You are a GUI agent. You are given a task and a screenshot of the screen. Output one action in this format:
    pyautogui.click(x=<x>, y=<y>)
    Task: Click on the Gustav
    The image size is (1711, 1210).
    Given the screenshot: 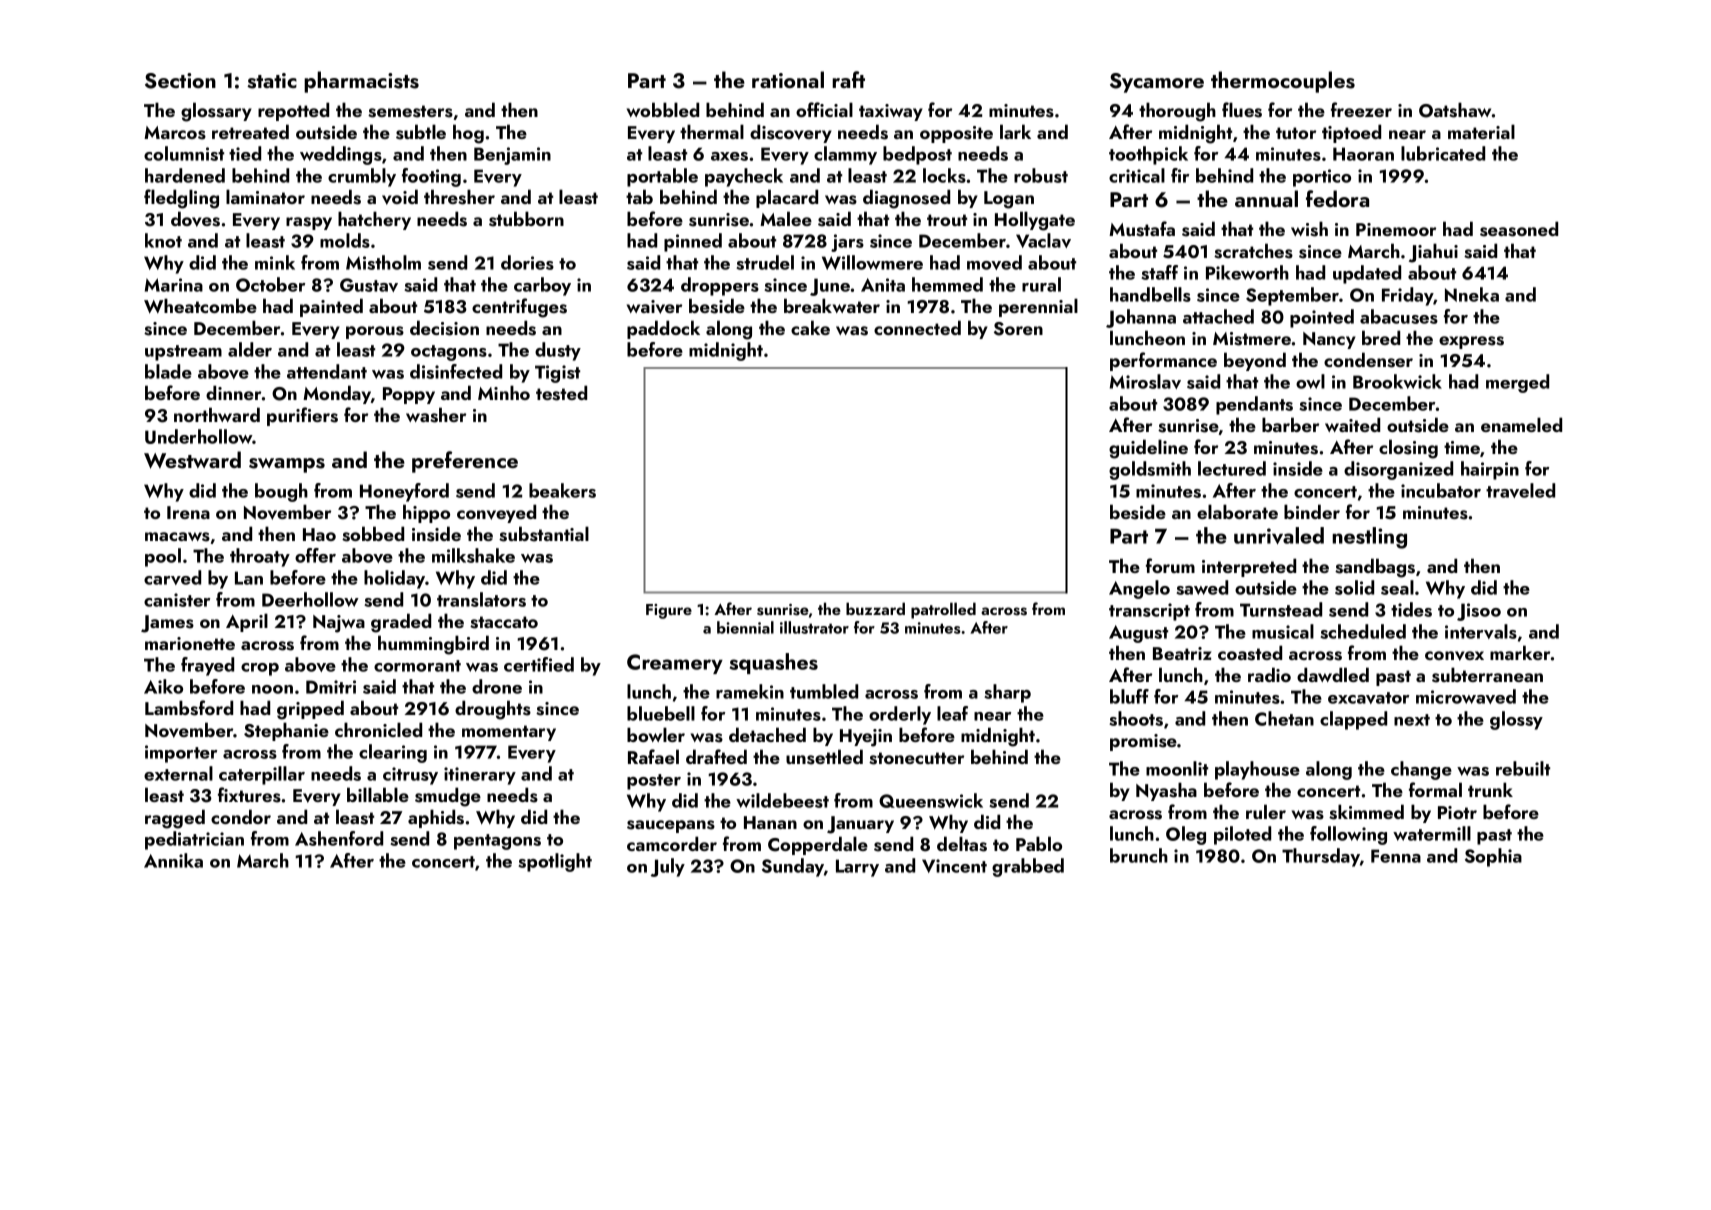 What is the action you would take?
    pyautogui.click(x=369, y=285)
